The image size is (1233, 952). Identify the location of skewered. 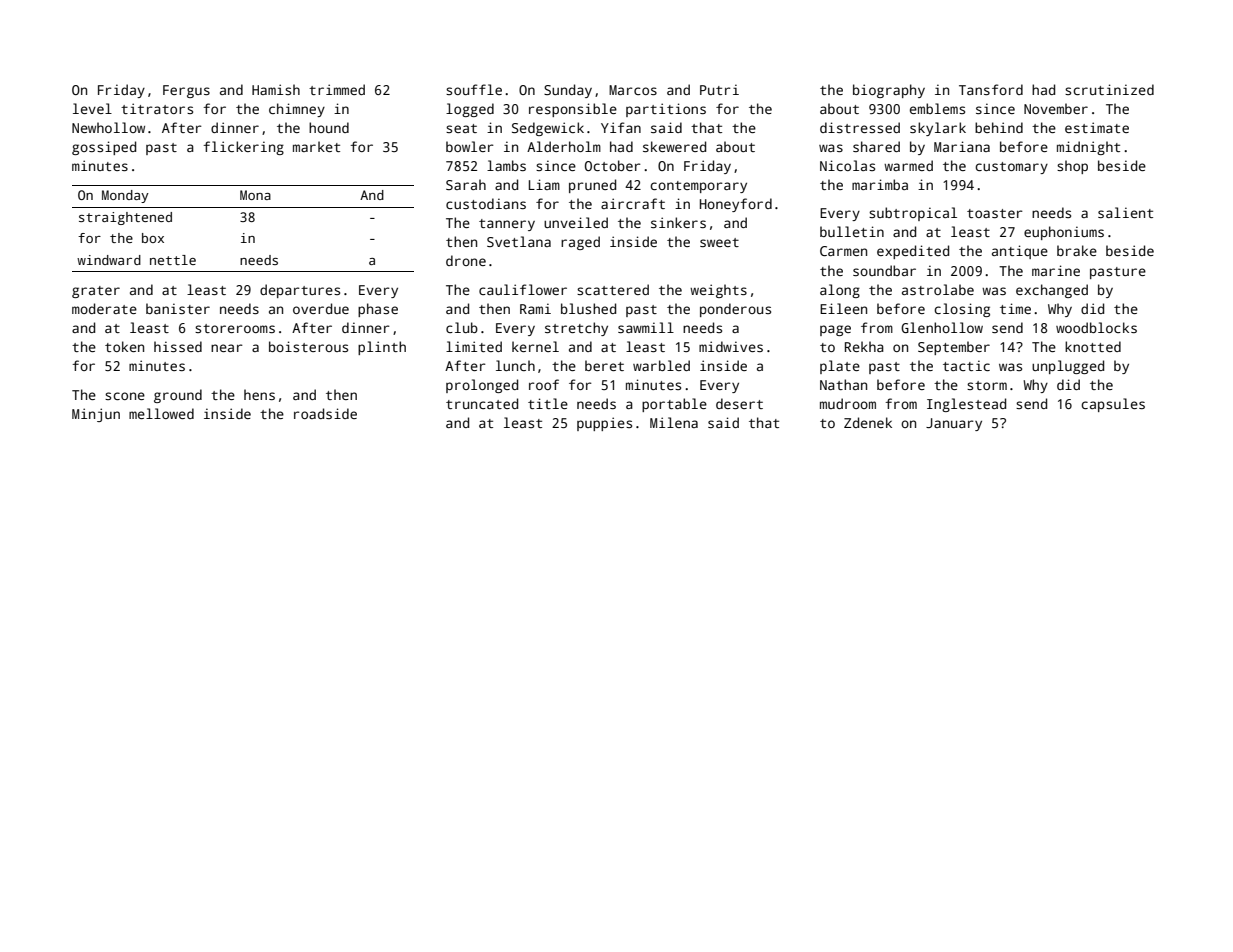
(674, 146).
